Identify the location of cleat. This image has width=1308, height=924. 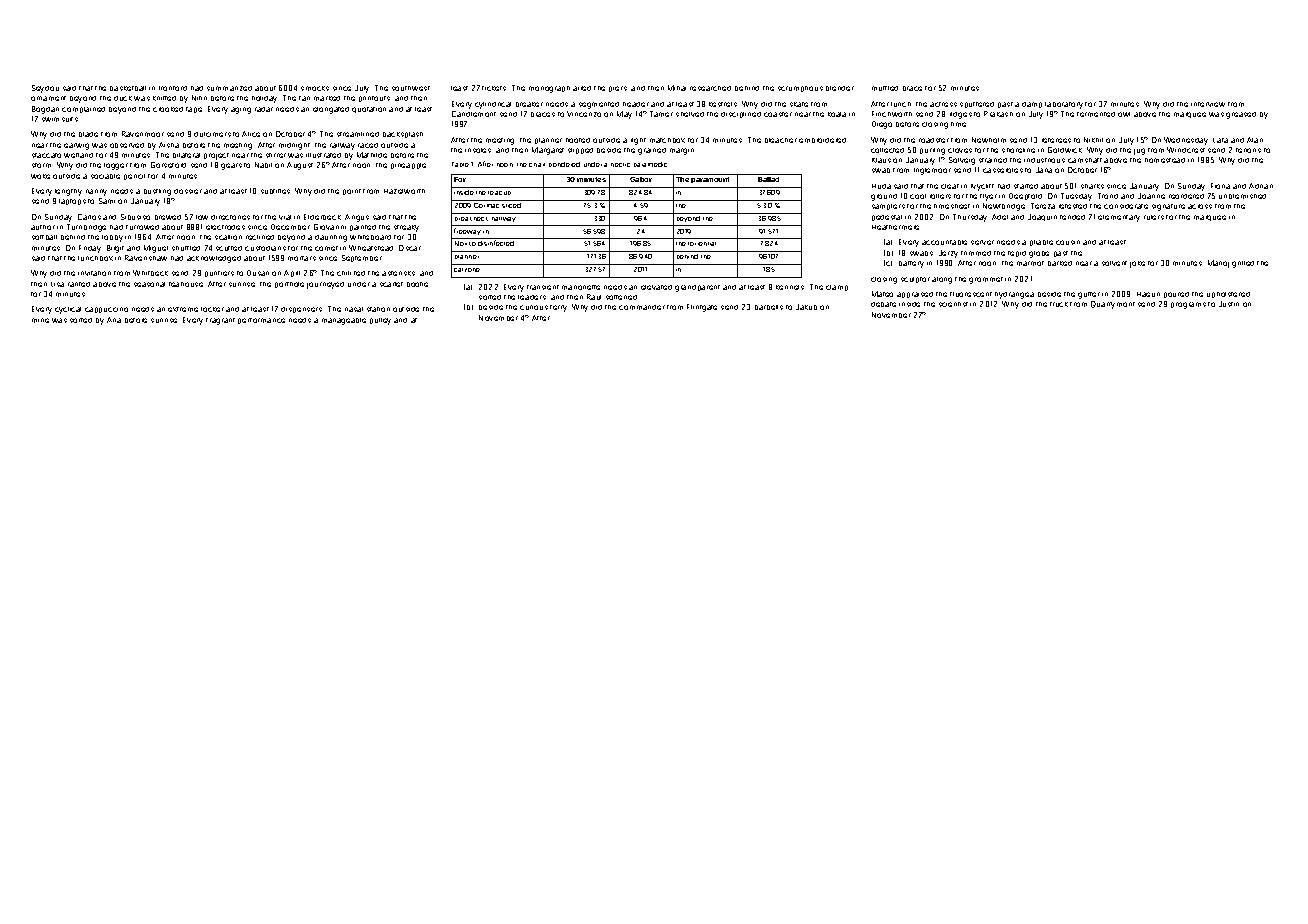
(950, 186).
